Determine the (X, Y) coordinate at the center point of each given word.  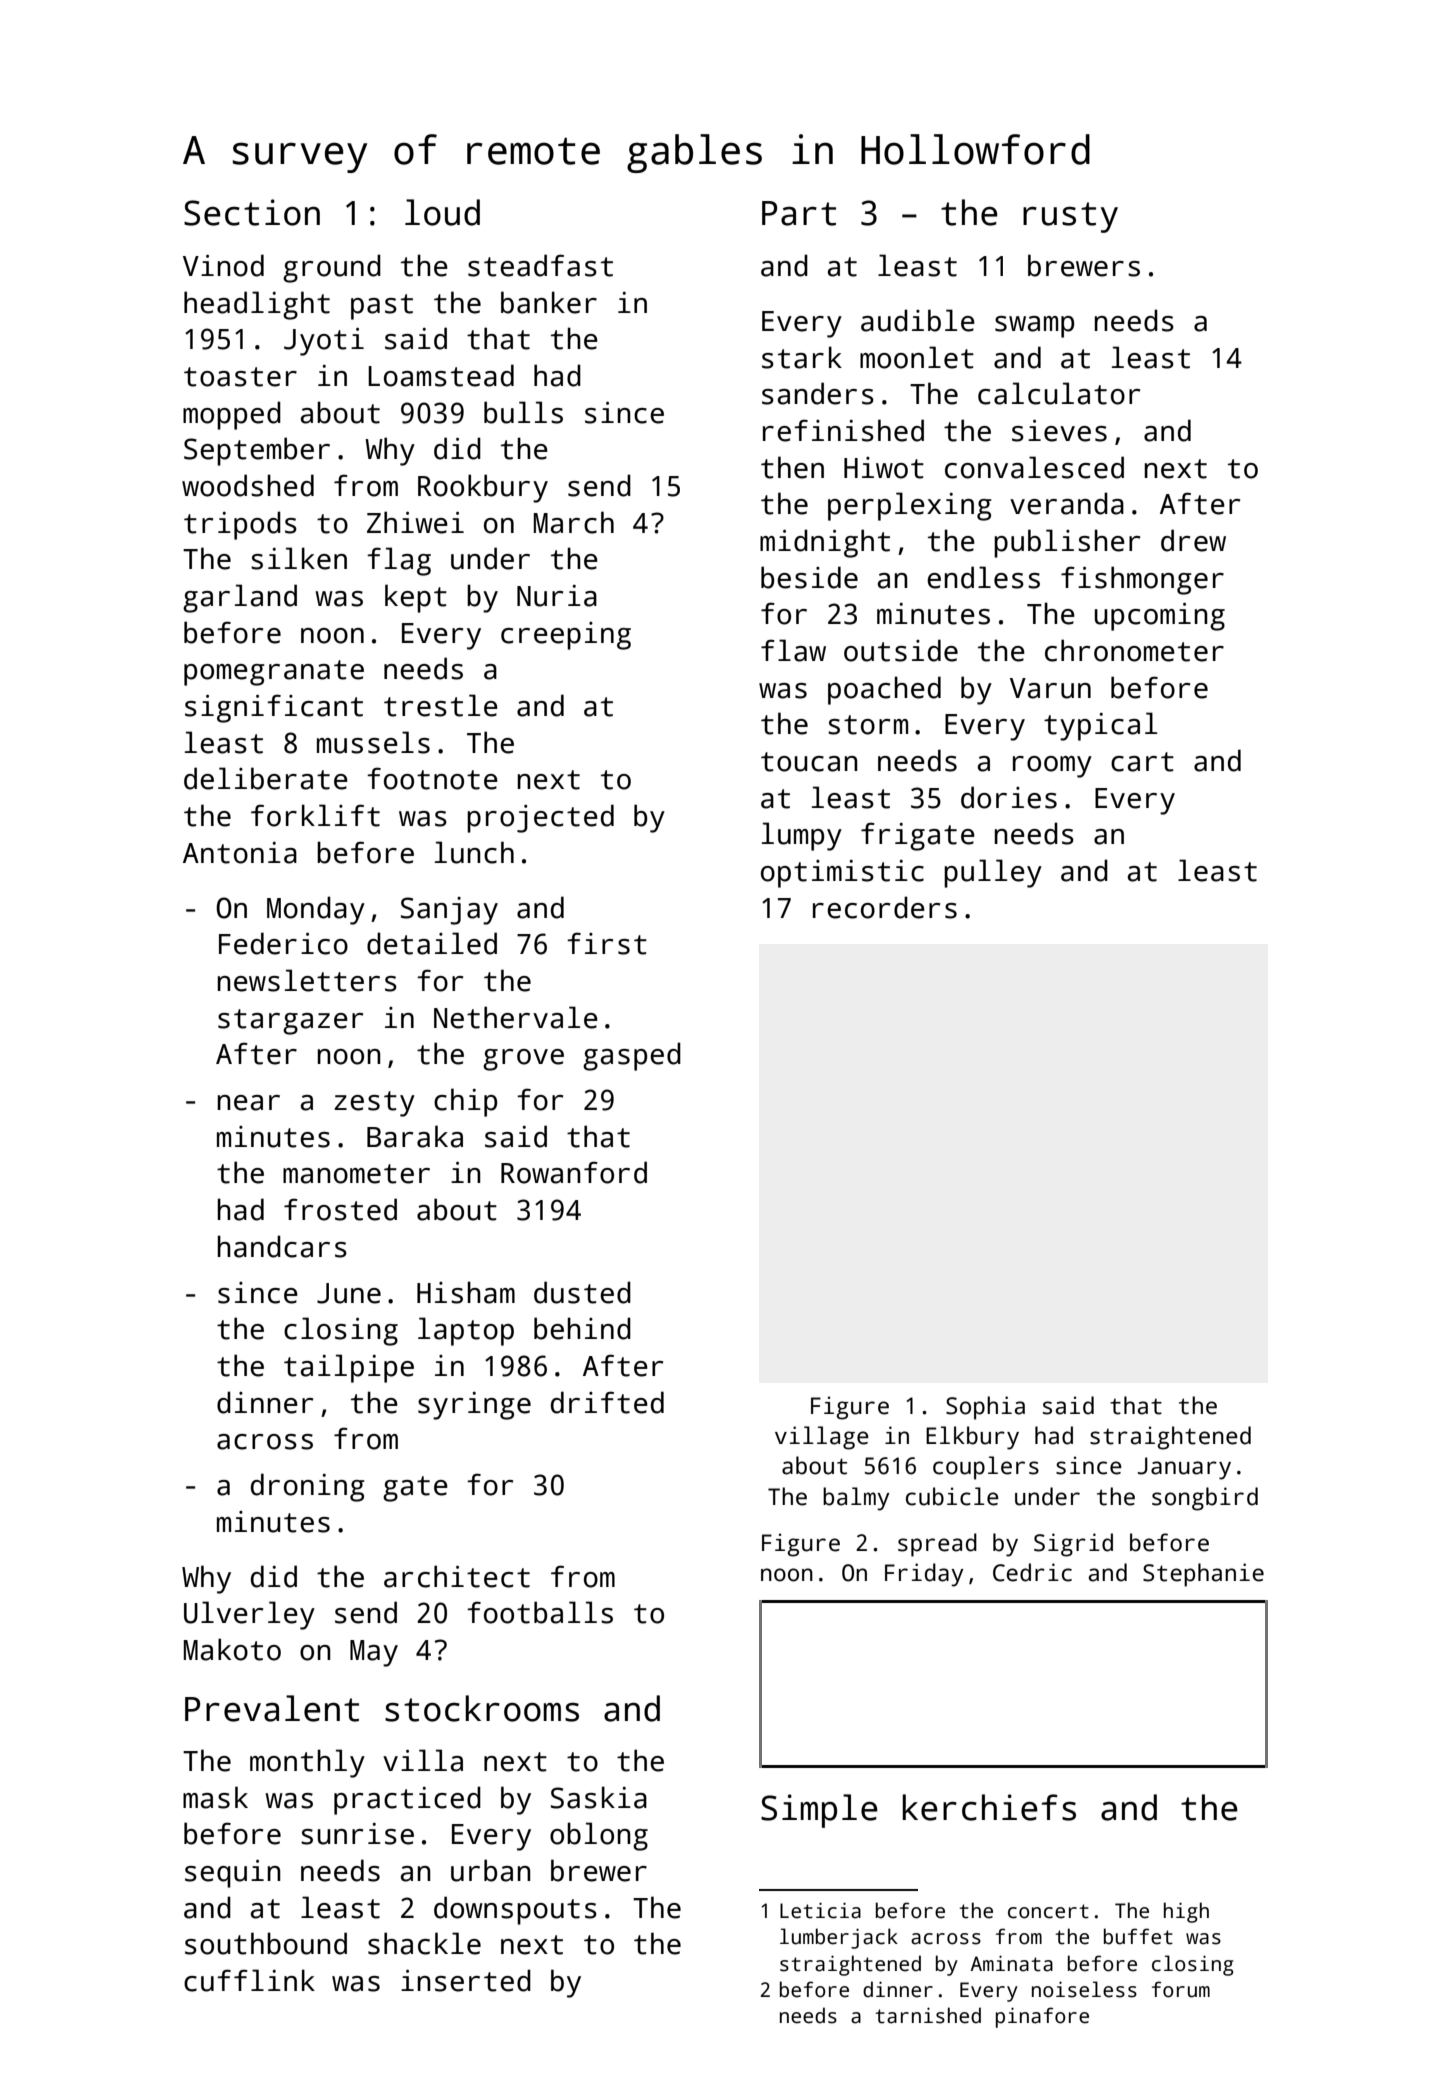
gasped (632, 1056)
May (374, 1653)
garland (240, 598)
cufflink (249, 1980)
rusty (1070, 217)
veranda (1067, 503)
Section (252, 212)
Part (799, 213)
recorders (885, 907)
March (574, 522)
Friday (924, 1575)
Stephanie (1203, 1575)
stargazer (290, 1022)
